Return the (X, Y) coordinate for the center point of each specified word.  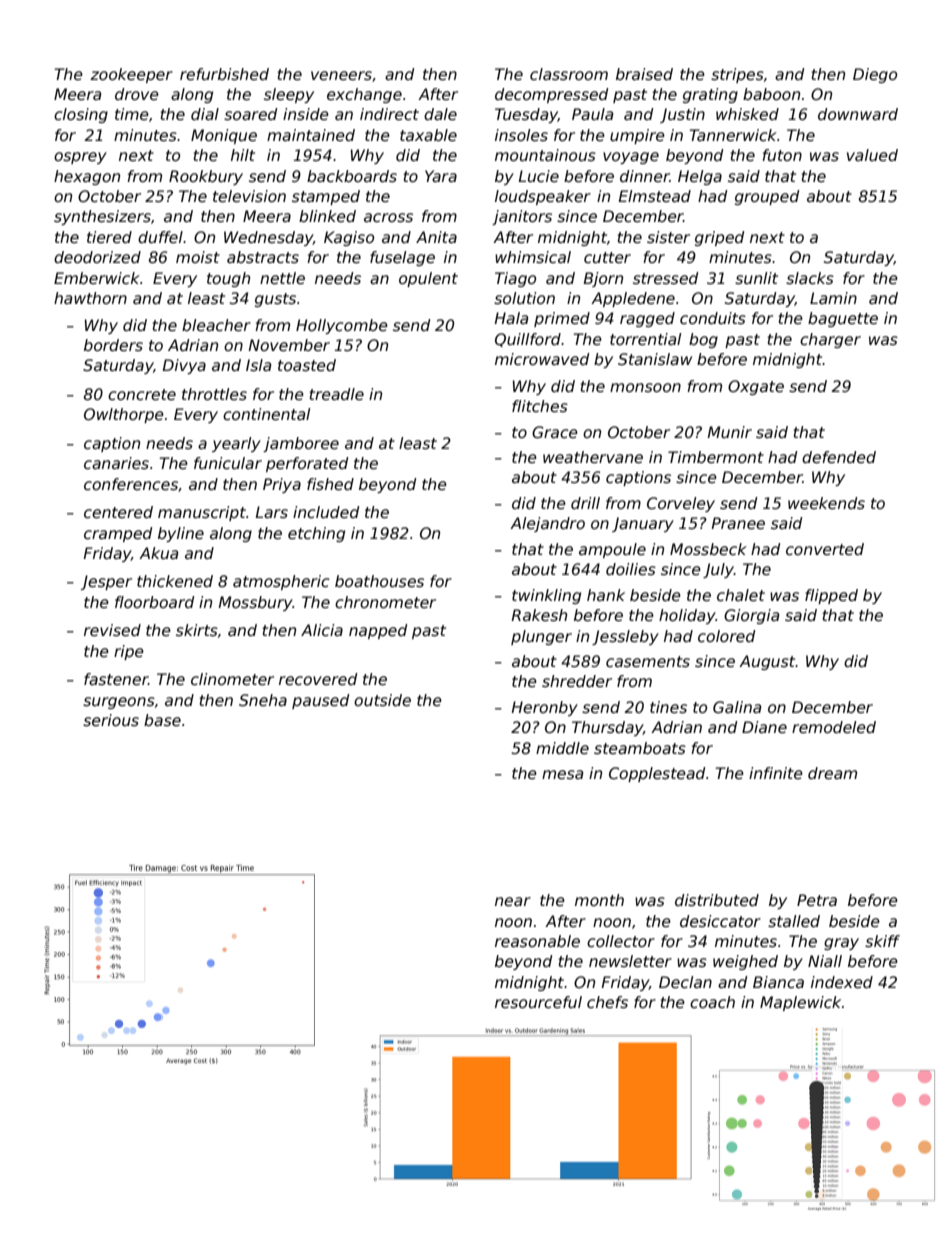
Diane (764, 727)
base (162, 720)
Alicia (322, 630)
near (513, 902)
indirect (389, 114)
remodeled (834, 727)
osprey (80, 158)
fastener (116, 679)
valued (872, 155)
